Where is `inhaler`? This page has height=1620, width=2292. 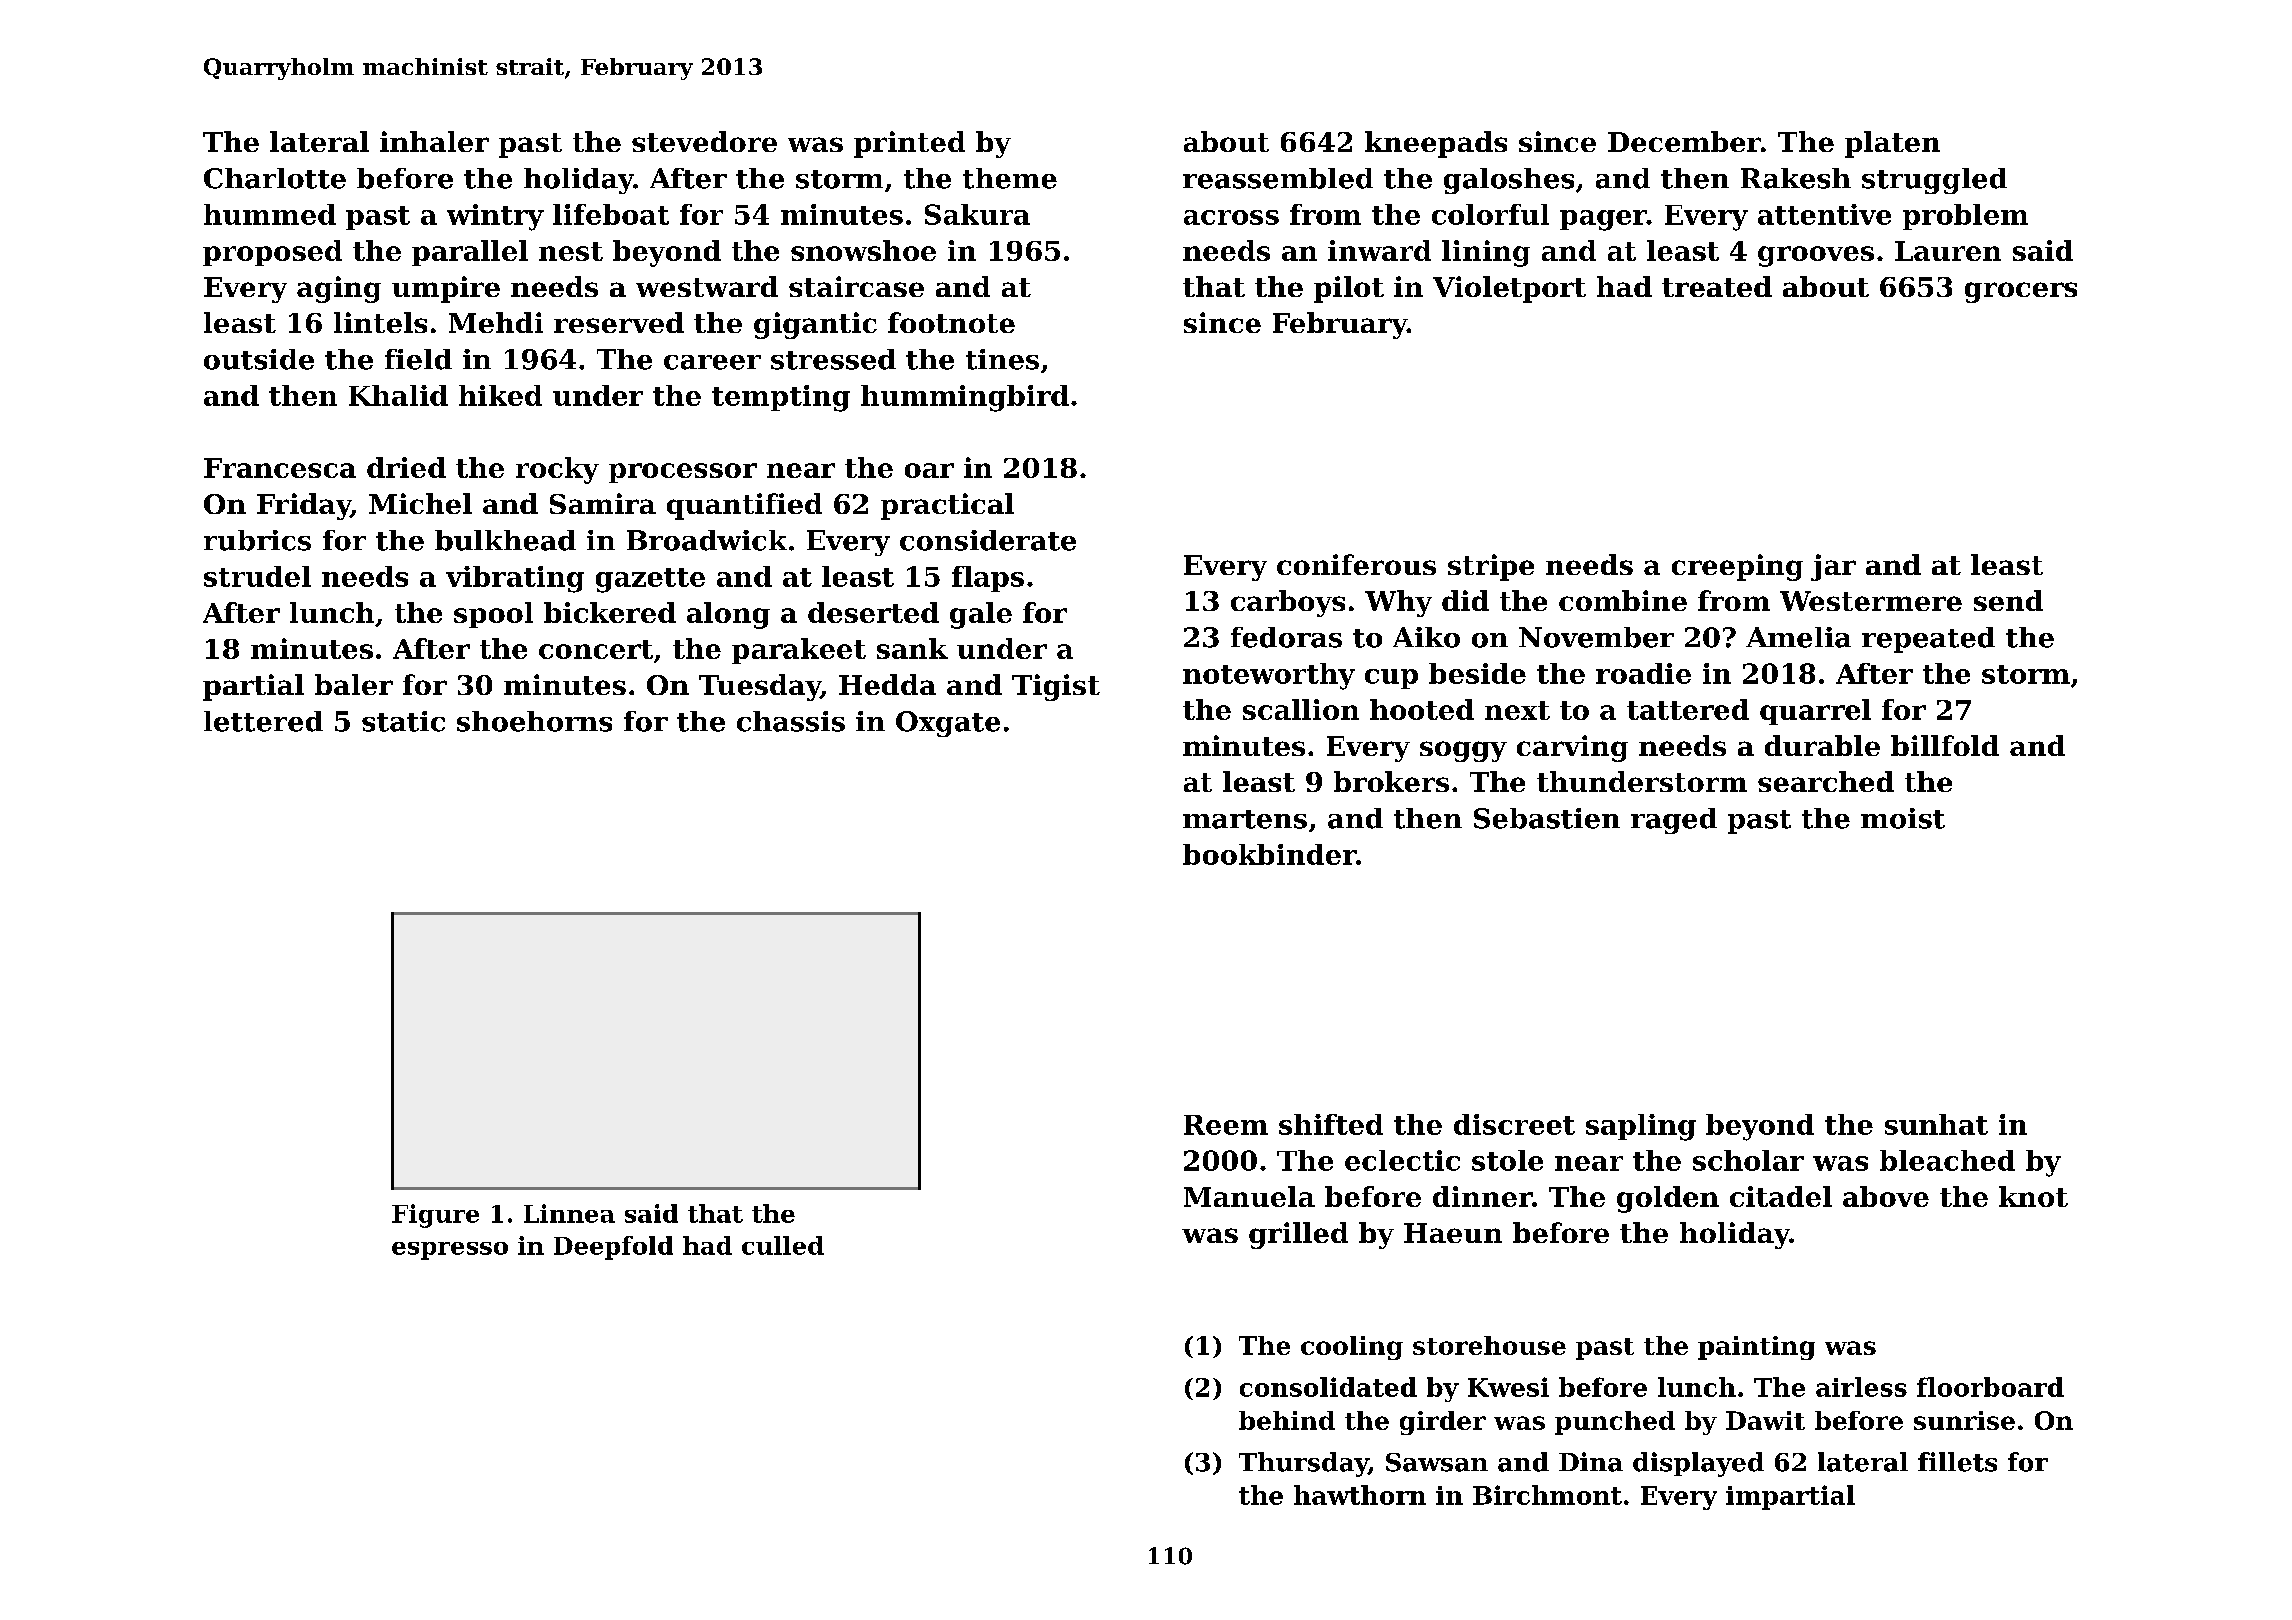
inhaler is located at coordinates (434, 141).
